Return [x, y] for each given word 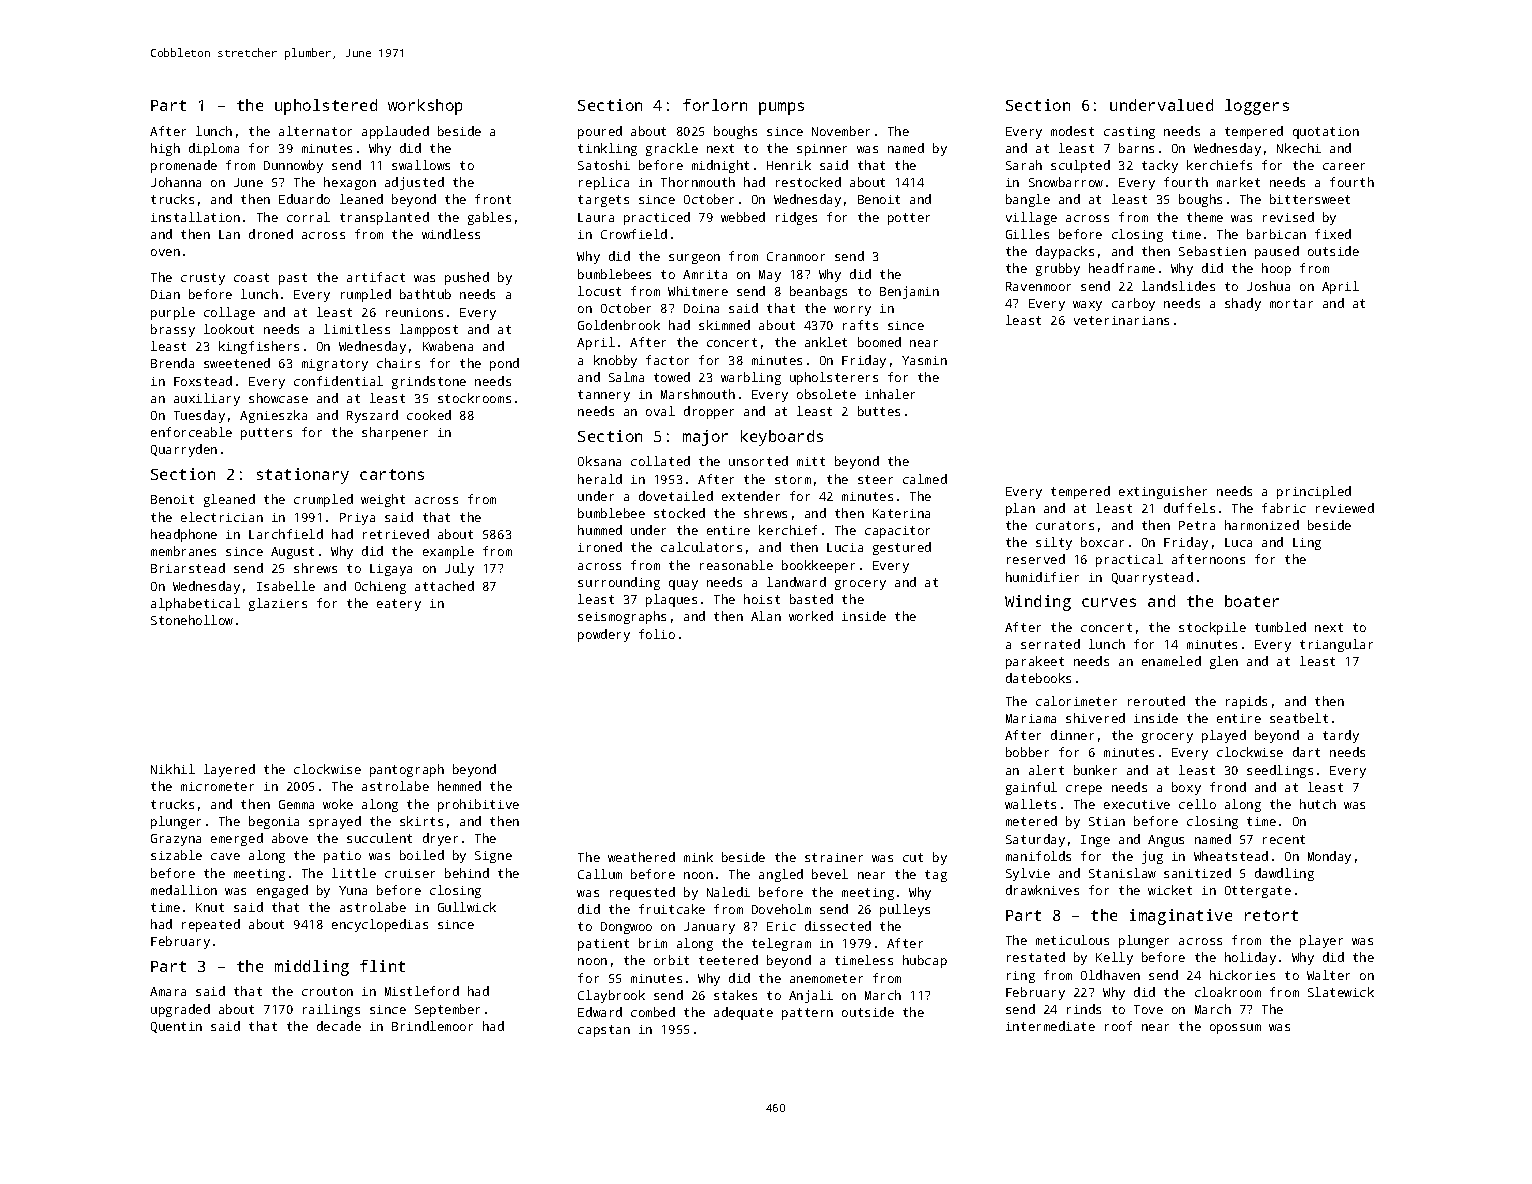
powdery [604, 635]
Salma [626, 377]
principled [1314, 492]
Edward [600, 1012]
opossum [1235, 1029]
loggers [1257, 107]
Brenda [172, 363]
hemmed [459, 786]
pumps [781, 108]
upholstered [326, 107]
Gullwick [467, 907]
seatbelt [1299, 718]
